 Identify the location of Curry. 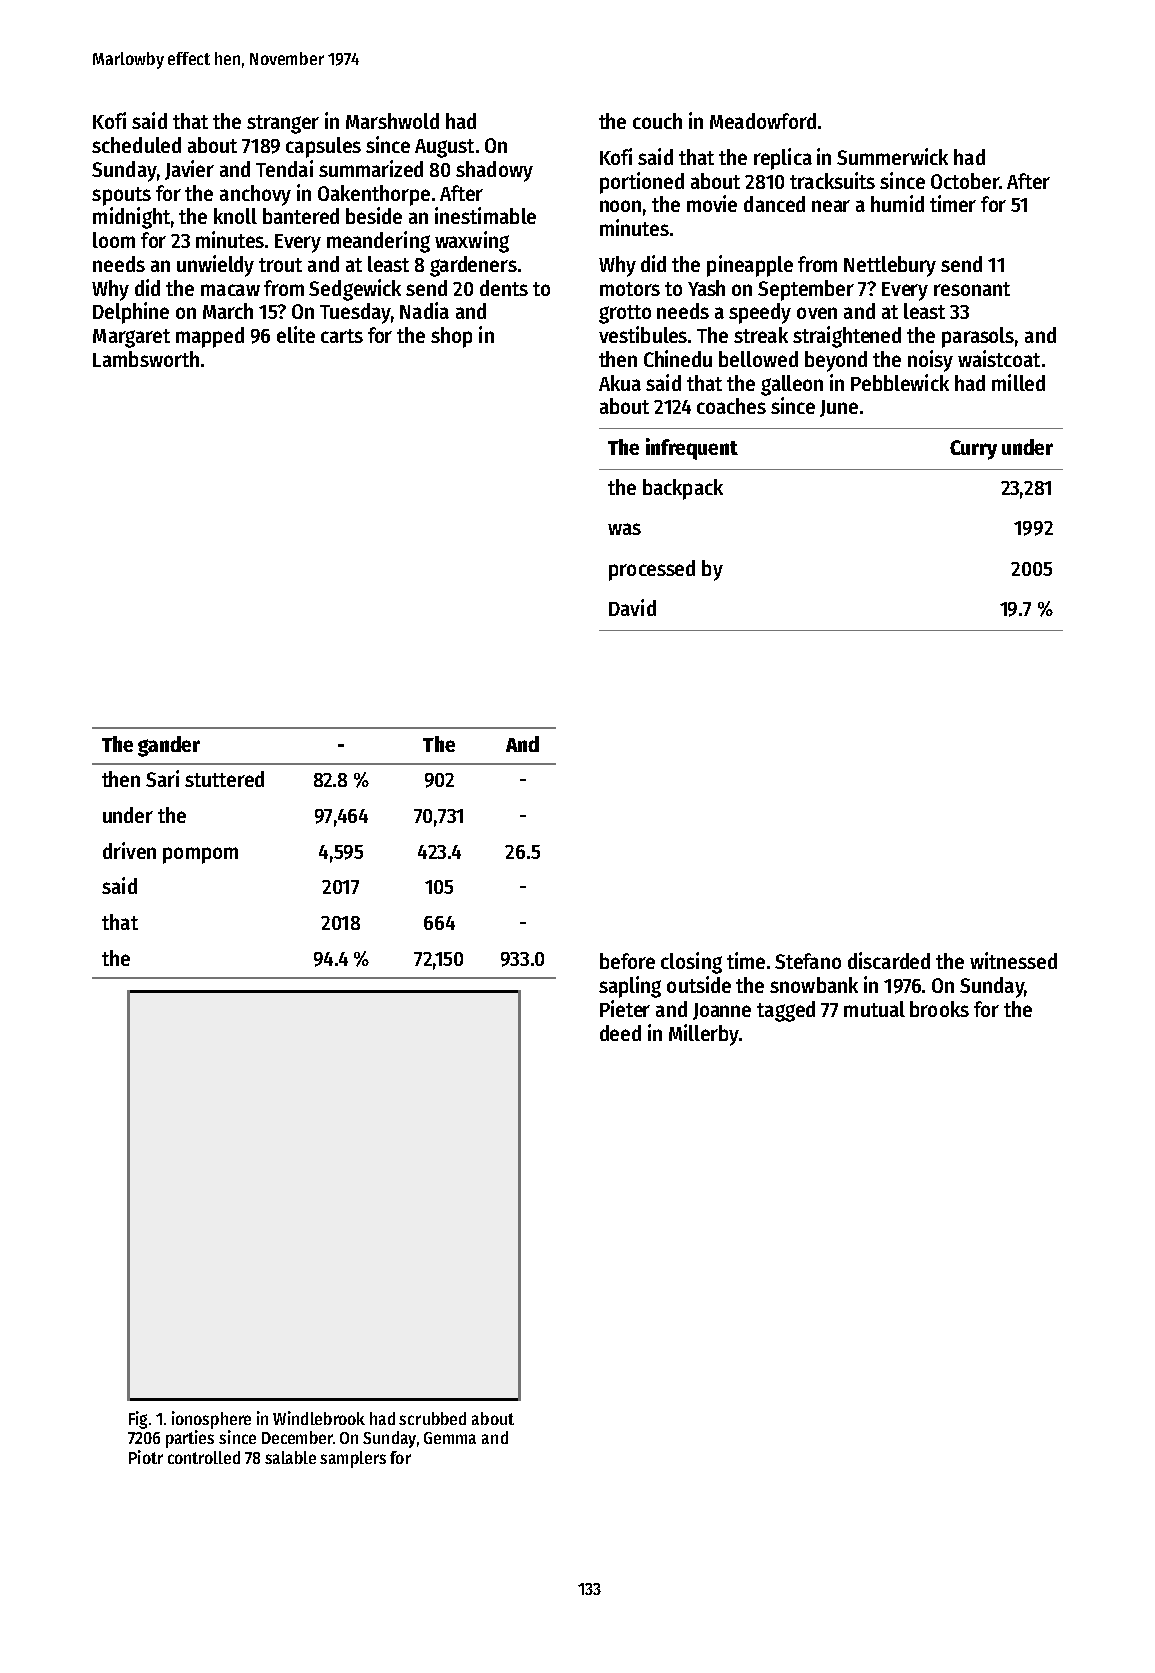
(973, 450).
